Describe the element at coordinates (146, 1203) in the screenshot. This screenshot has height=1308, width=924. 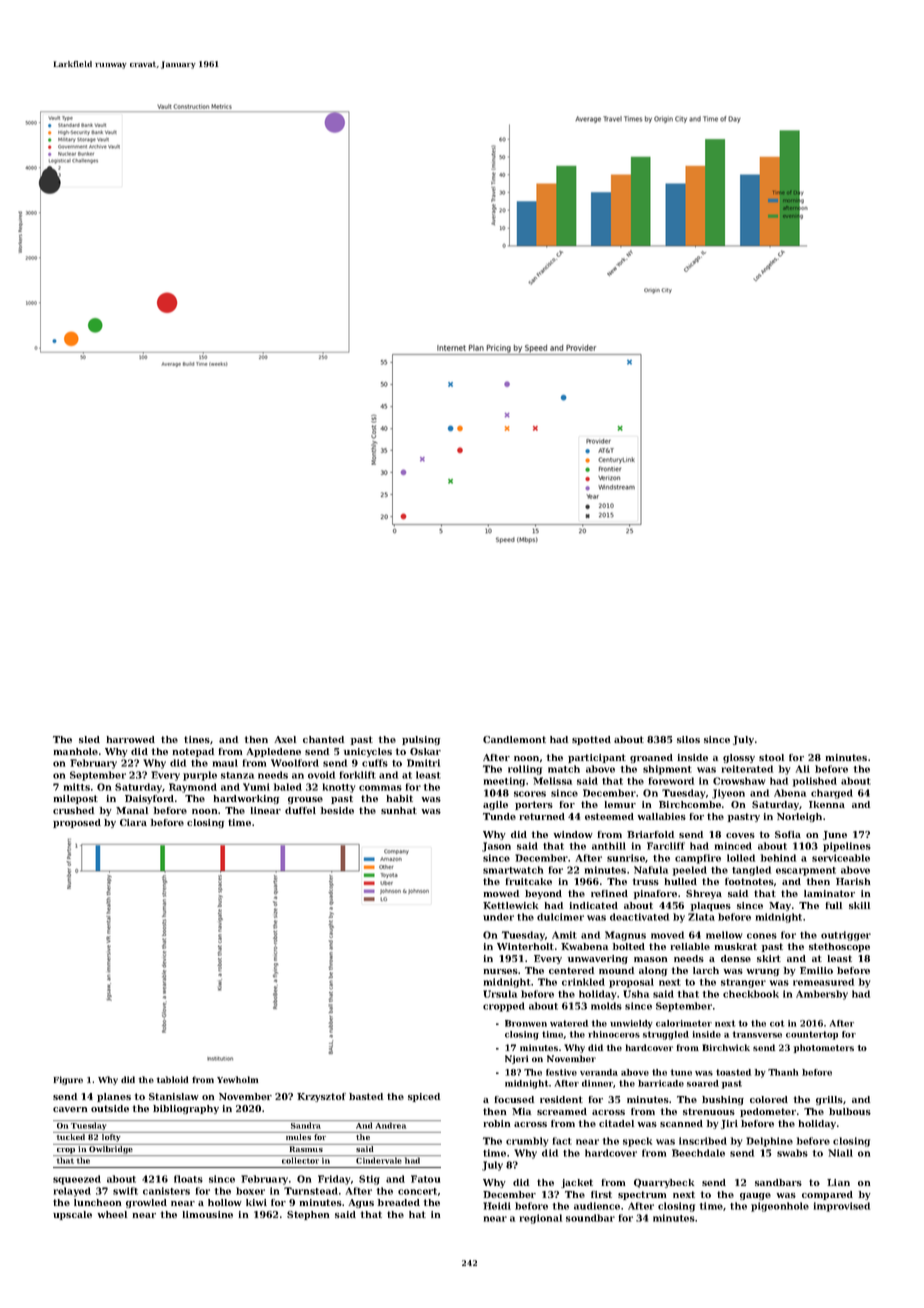
I see `growled` at that location.
